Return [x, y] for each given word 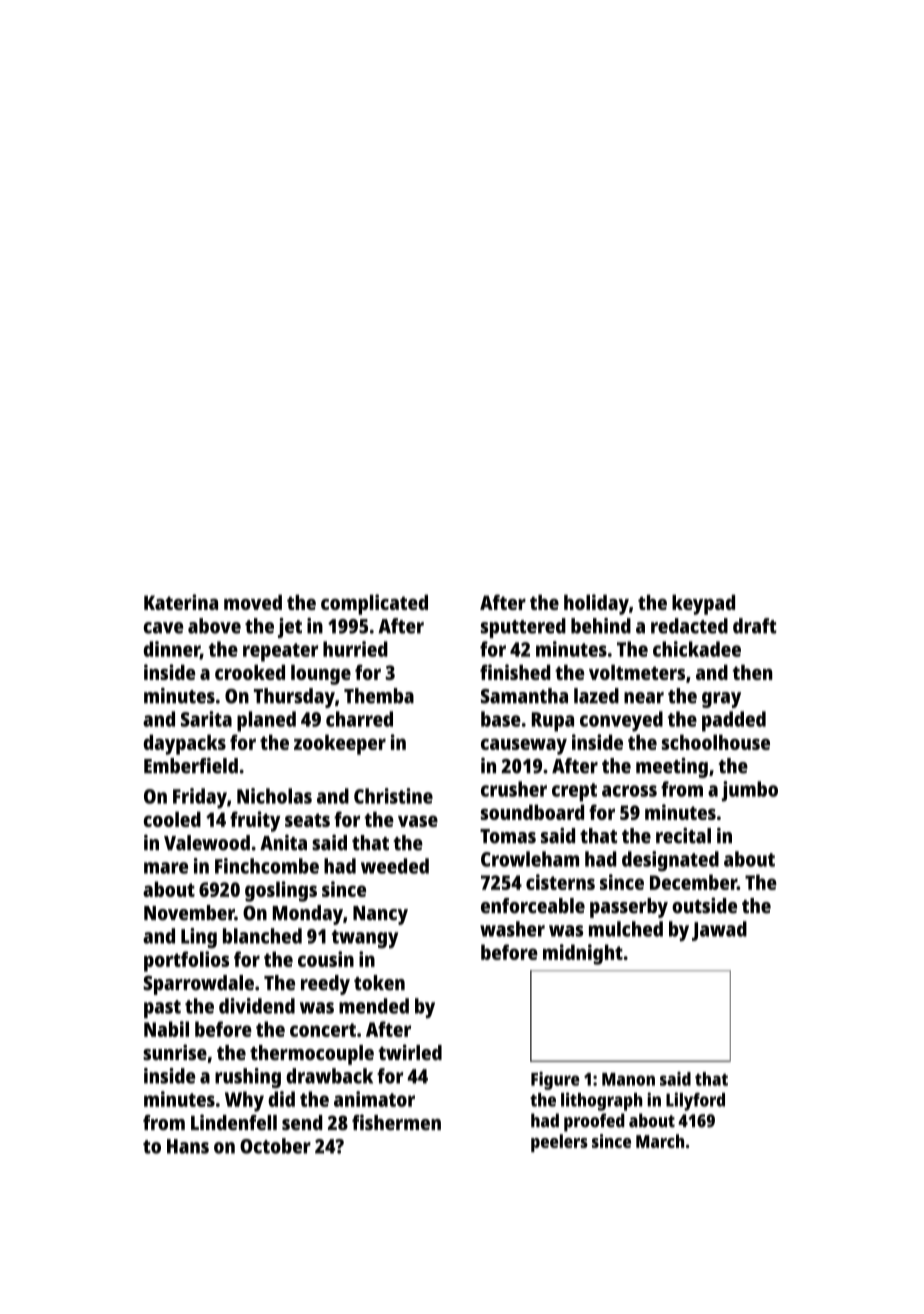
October [275, 1146]
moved [253, 602]
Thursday [294, 698]
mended [374, 1006]
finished [515, 672]
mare [166, 868]
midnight [583, 954]
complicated [374, 604]
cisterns [560, 882]
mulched [626, 929]
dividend [257, 1006]
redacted [689, 626]
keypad [703, 605]
